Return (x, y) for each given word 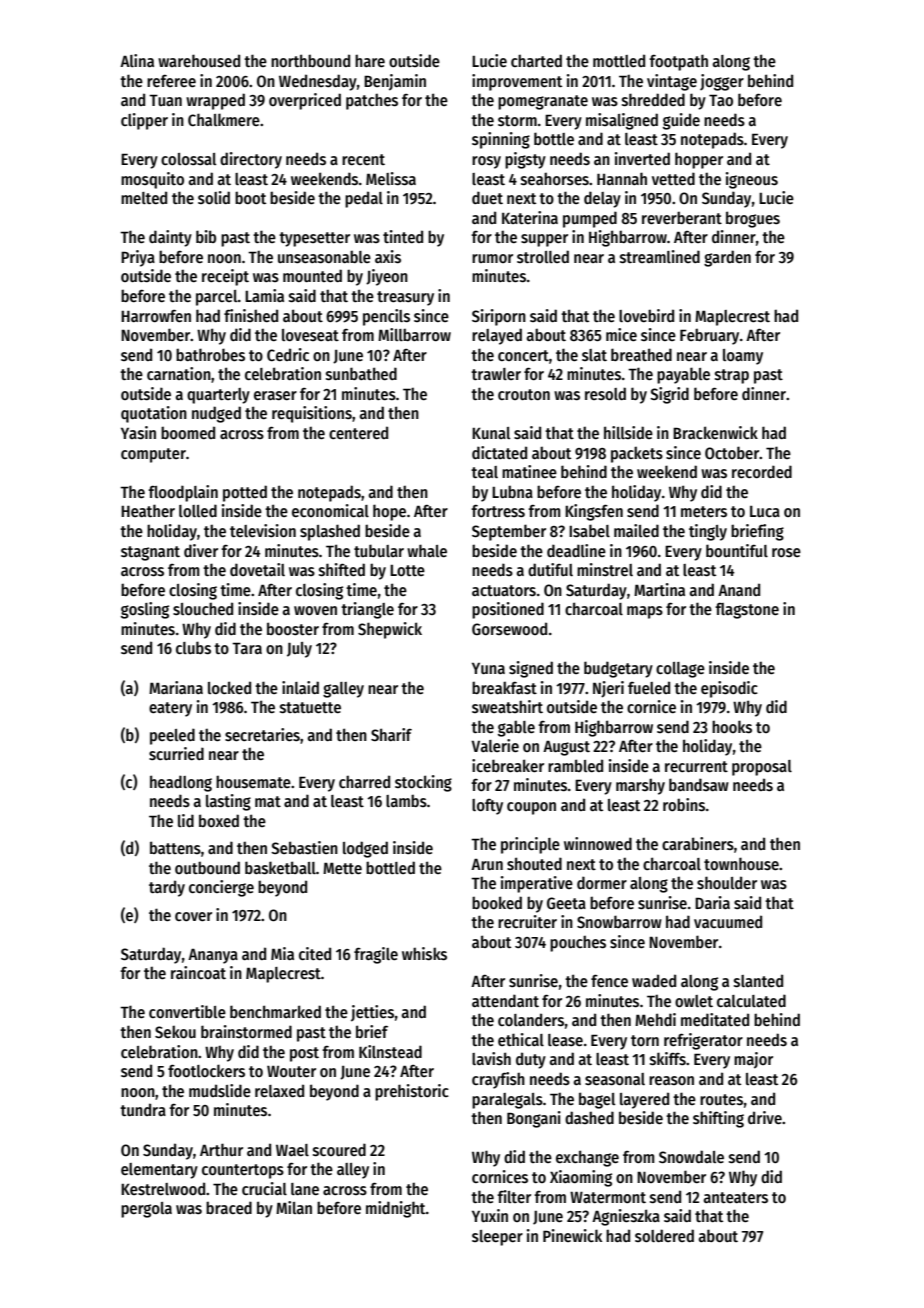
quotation (154, 414)
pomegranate (543, 102)
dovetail (257, 569)
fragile (376, 955)
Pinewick (572, 1235)
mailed (636, 530)
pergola (146, 1210)
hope (389, 512)
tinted (403, 236)
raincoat (198, 972)
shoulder (727, 883)
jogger (722, 82)
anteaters (735, 1197)
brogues (753, 219)
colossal (188, 159)
